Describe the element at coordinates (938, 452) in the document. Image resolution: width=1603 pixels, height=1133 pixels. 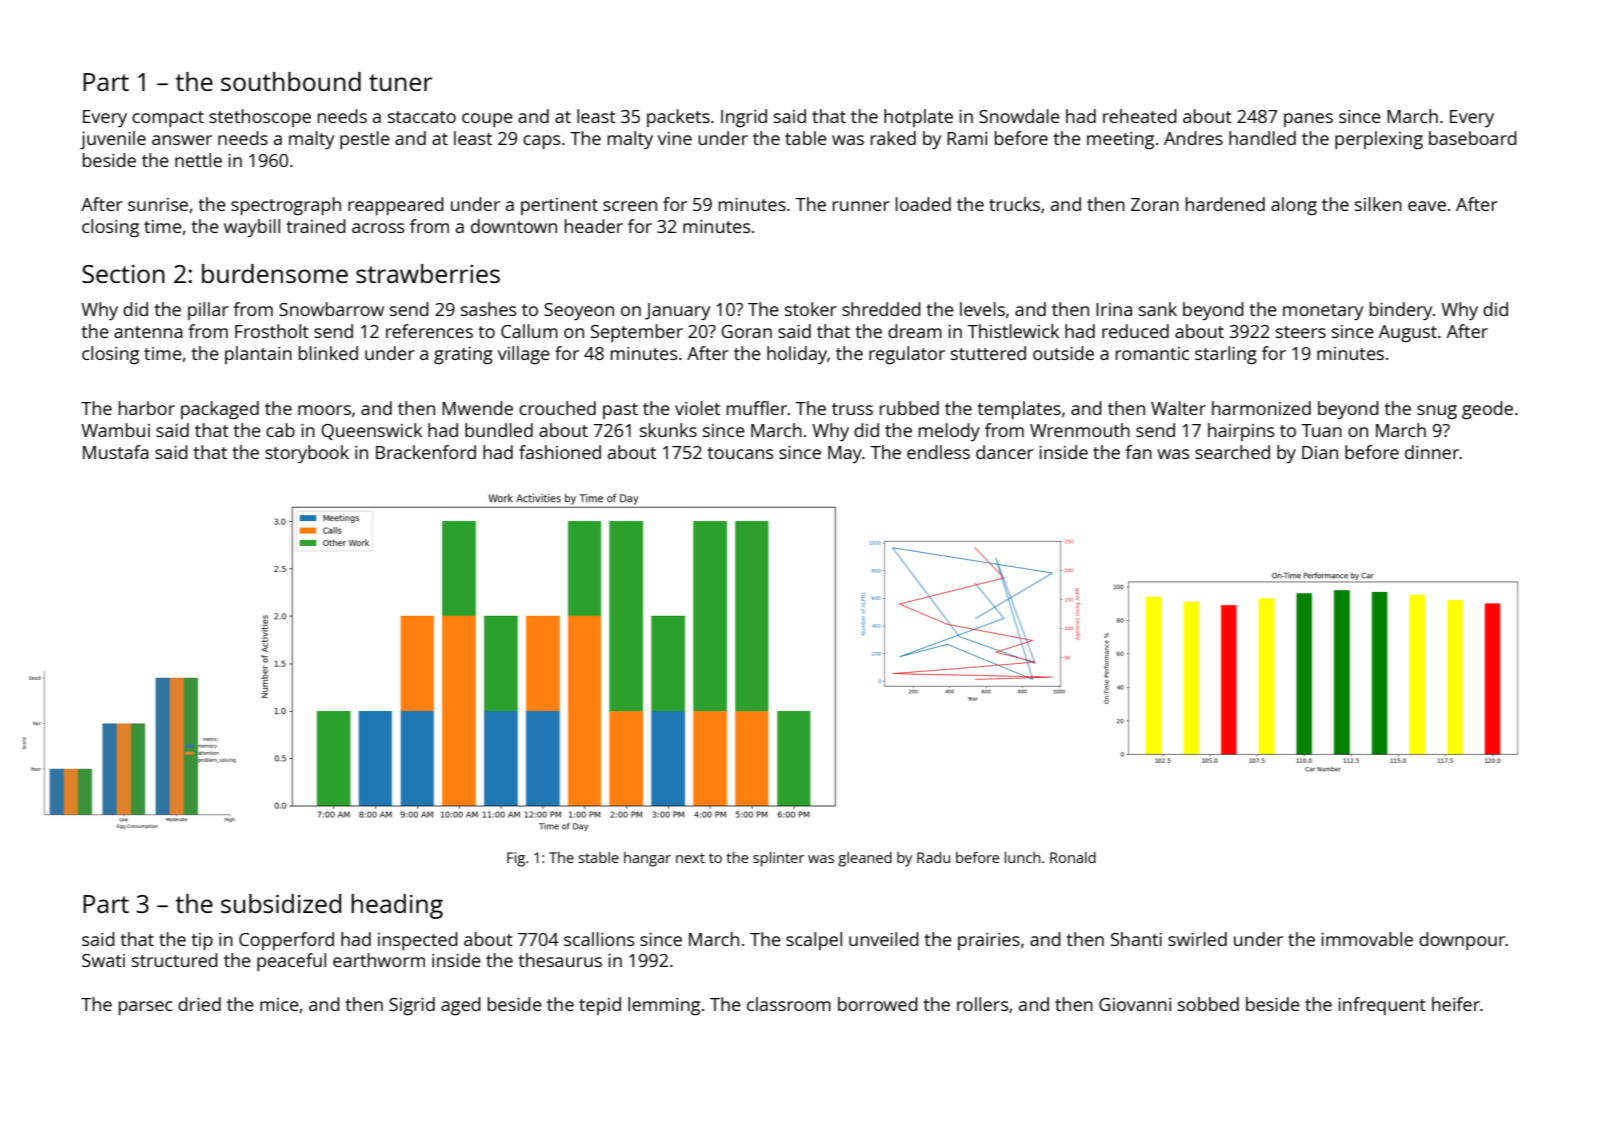
I see `endless` at that location.
